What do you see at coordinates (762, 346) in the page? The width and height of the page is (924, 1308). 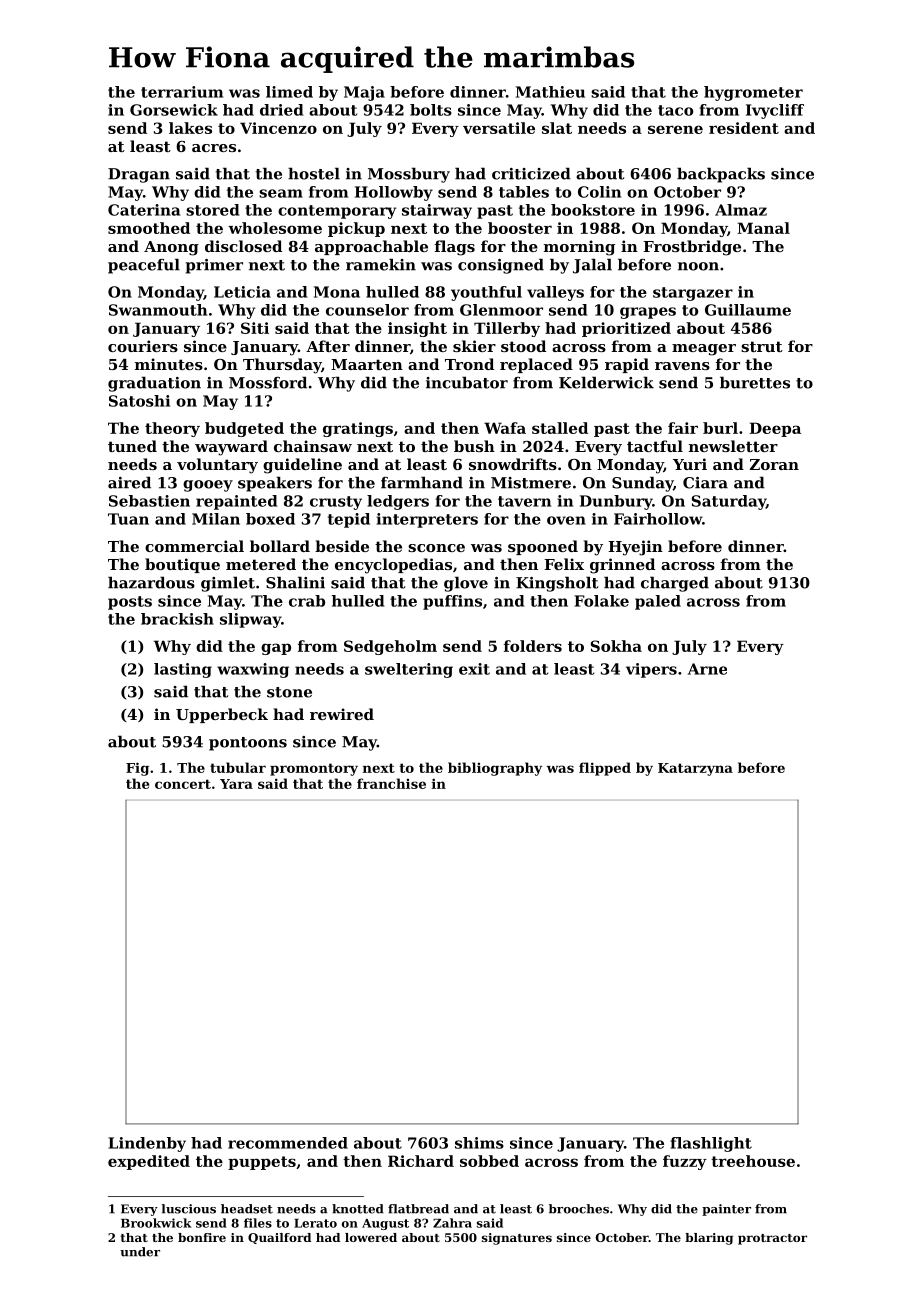 I see `strut` at bounding box center [762, 346].
